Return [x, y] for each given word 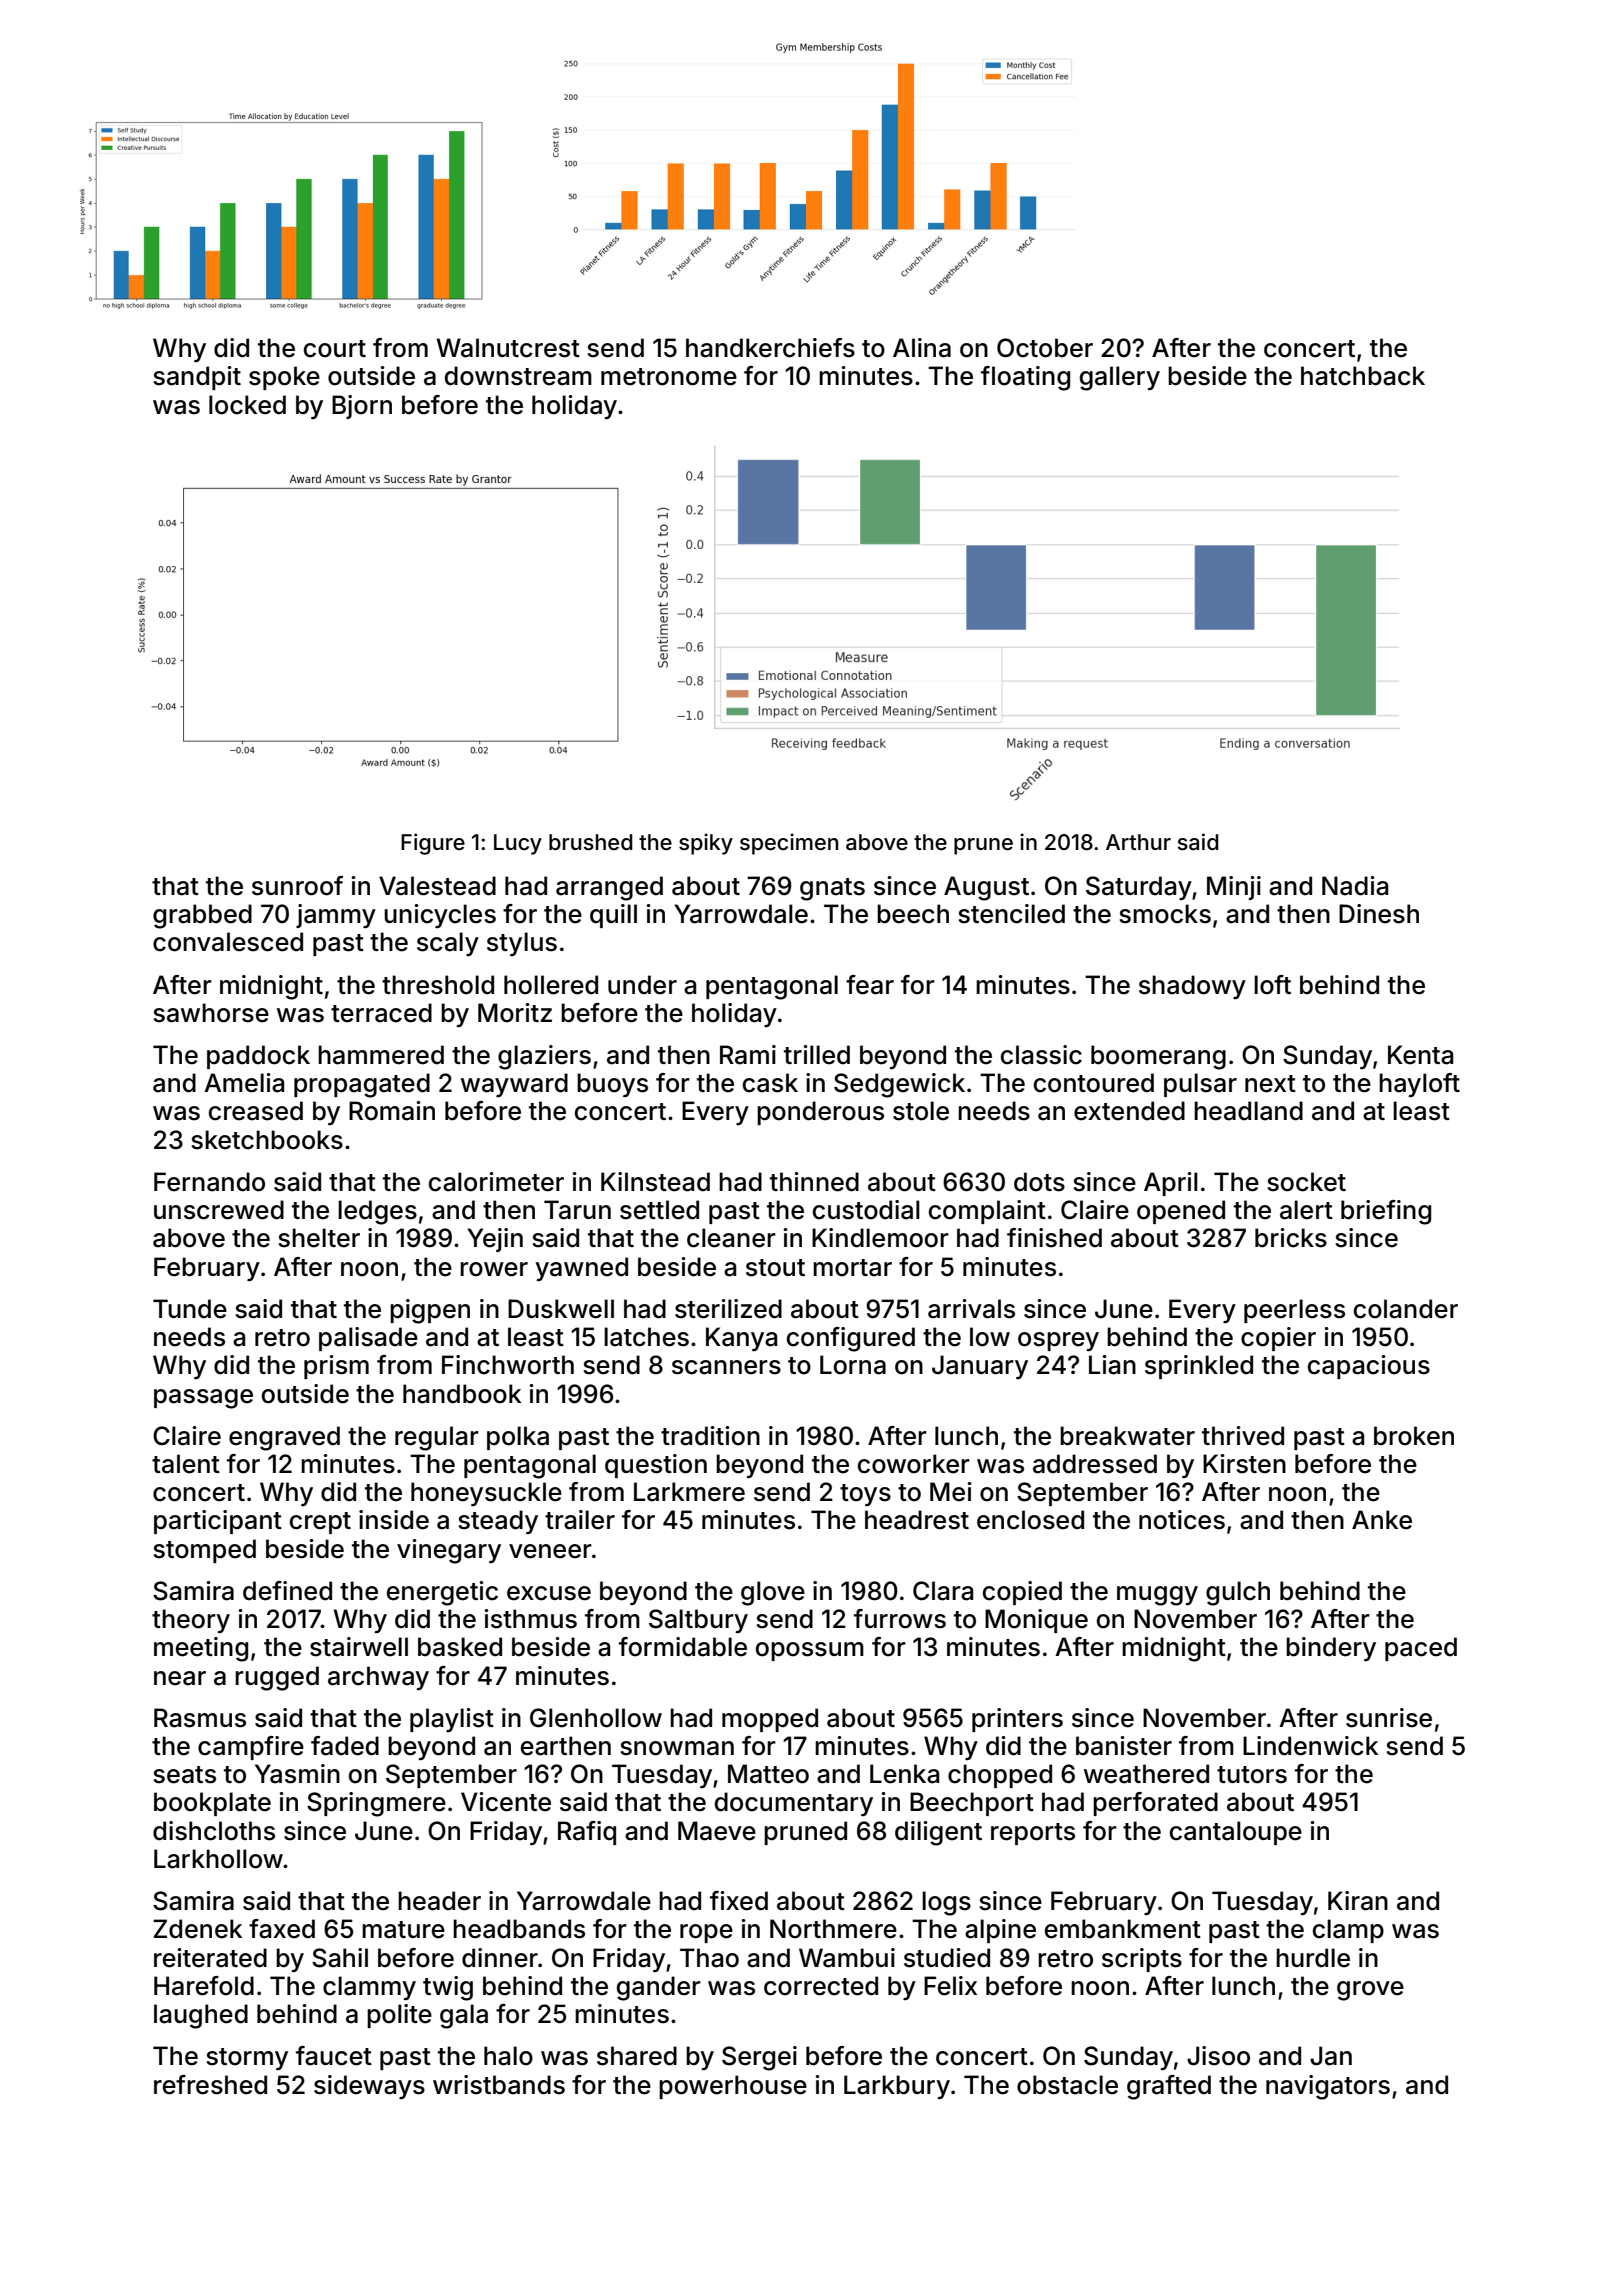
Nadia [1355, 886]
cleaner [731, 1238]
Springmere [376, 1804]
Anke [1382, 1520]
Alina [922, 348]
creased [256, 1111]
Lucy [518, 844]
